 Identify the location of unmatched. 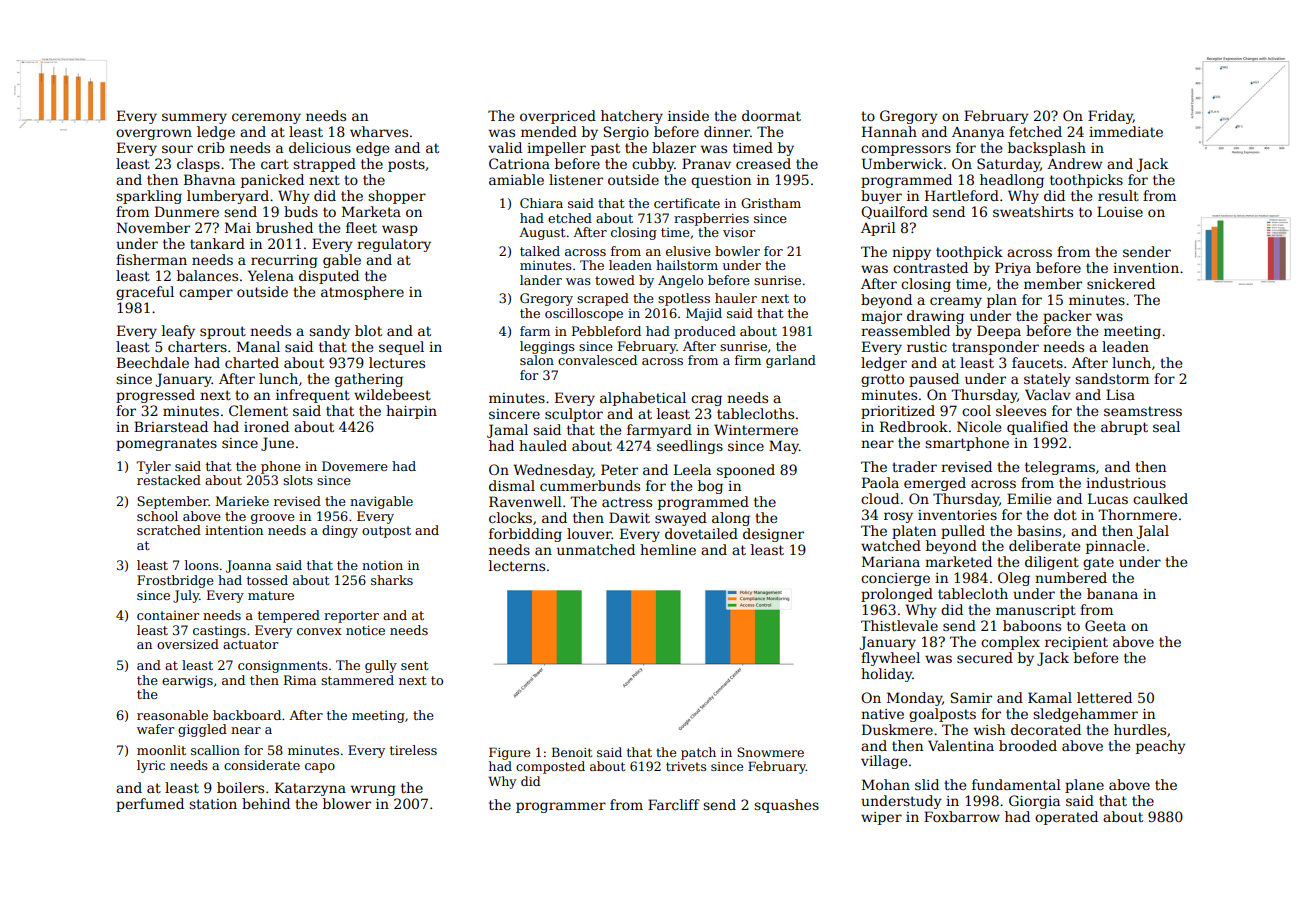
(596, 549).
